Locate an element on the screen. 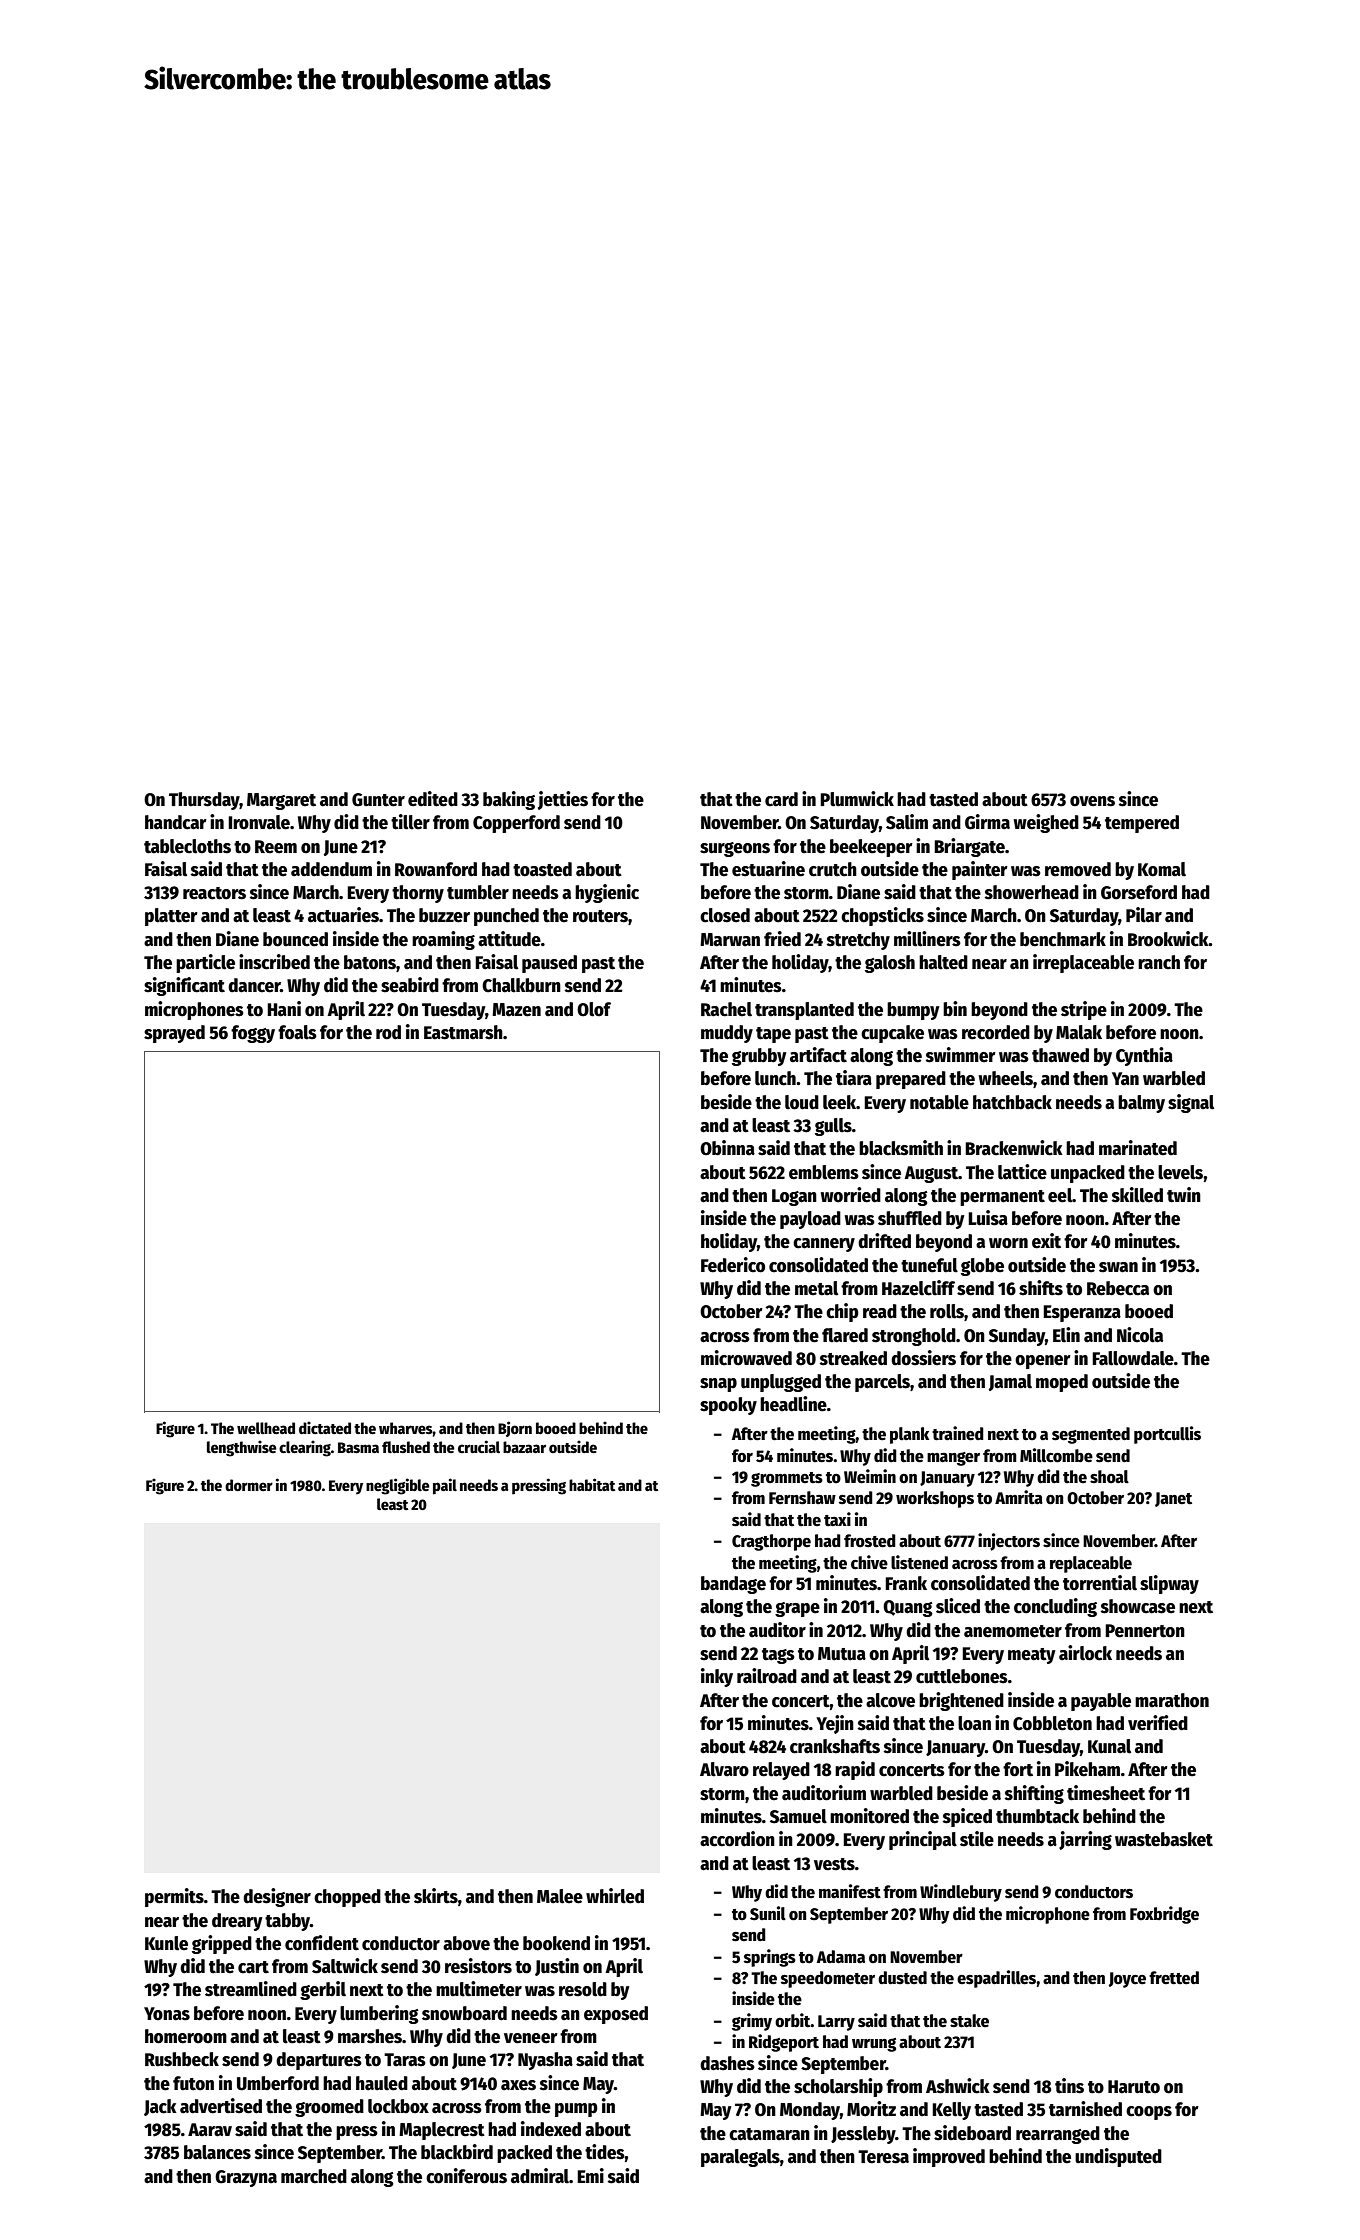 Image resolution: width=1360 pixels, height=2240 pixels. wellhead is located at coordinates (266, 1428).
